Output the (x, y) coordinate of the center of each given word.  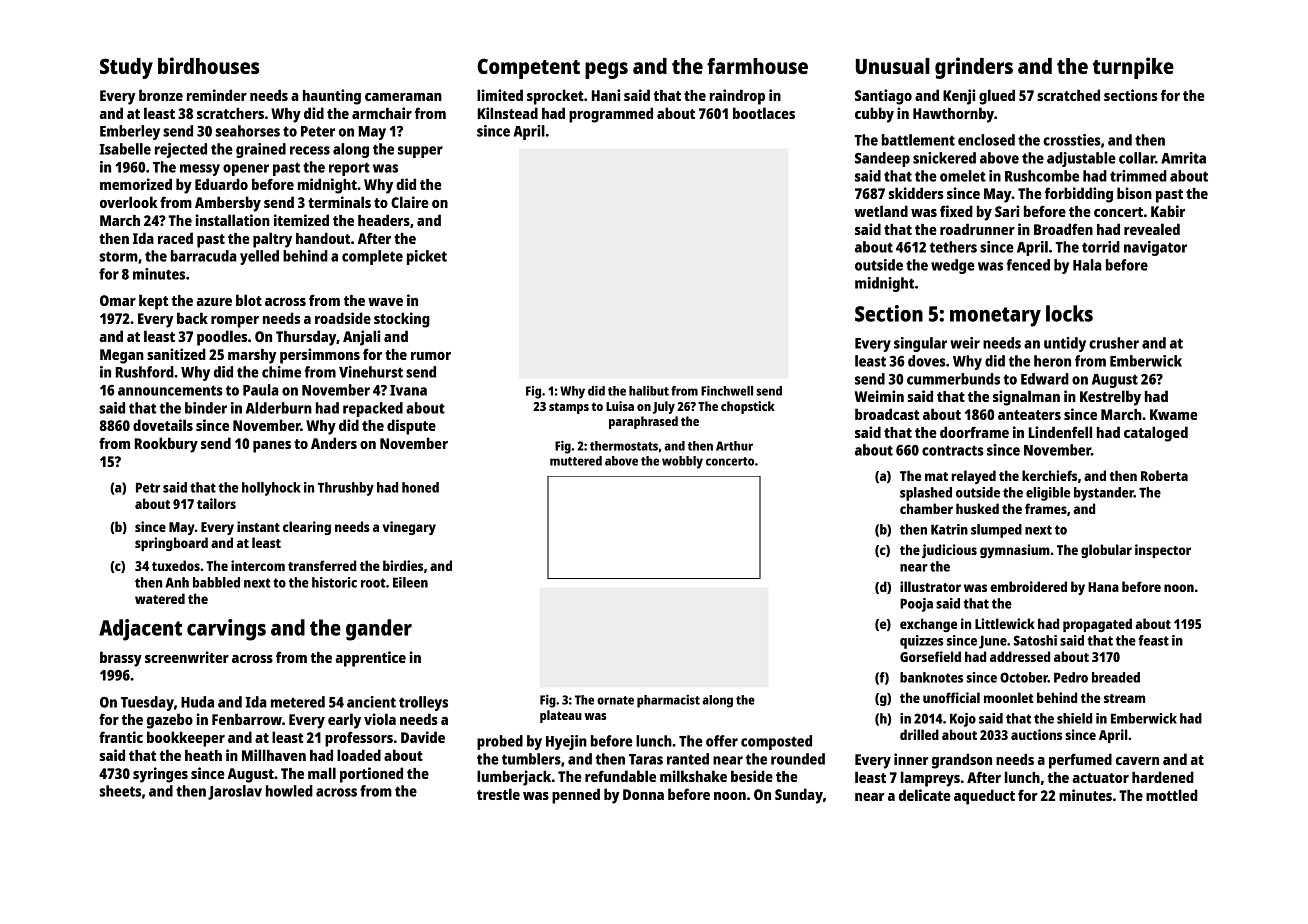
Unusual (893, 66)
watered (160, 598)
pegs (606, 70)
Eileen (410, 582)
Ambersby (228, 204)
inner (911, 759)
